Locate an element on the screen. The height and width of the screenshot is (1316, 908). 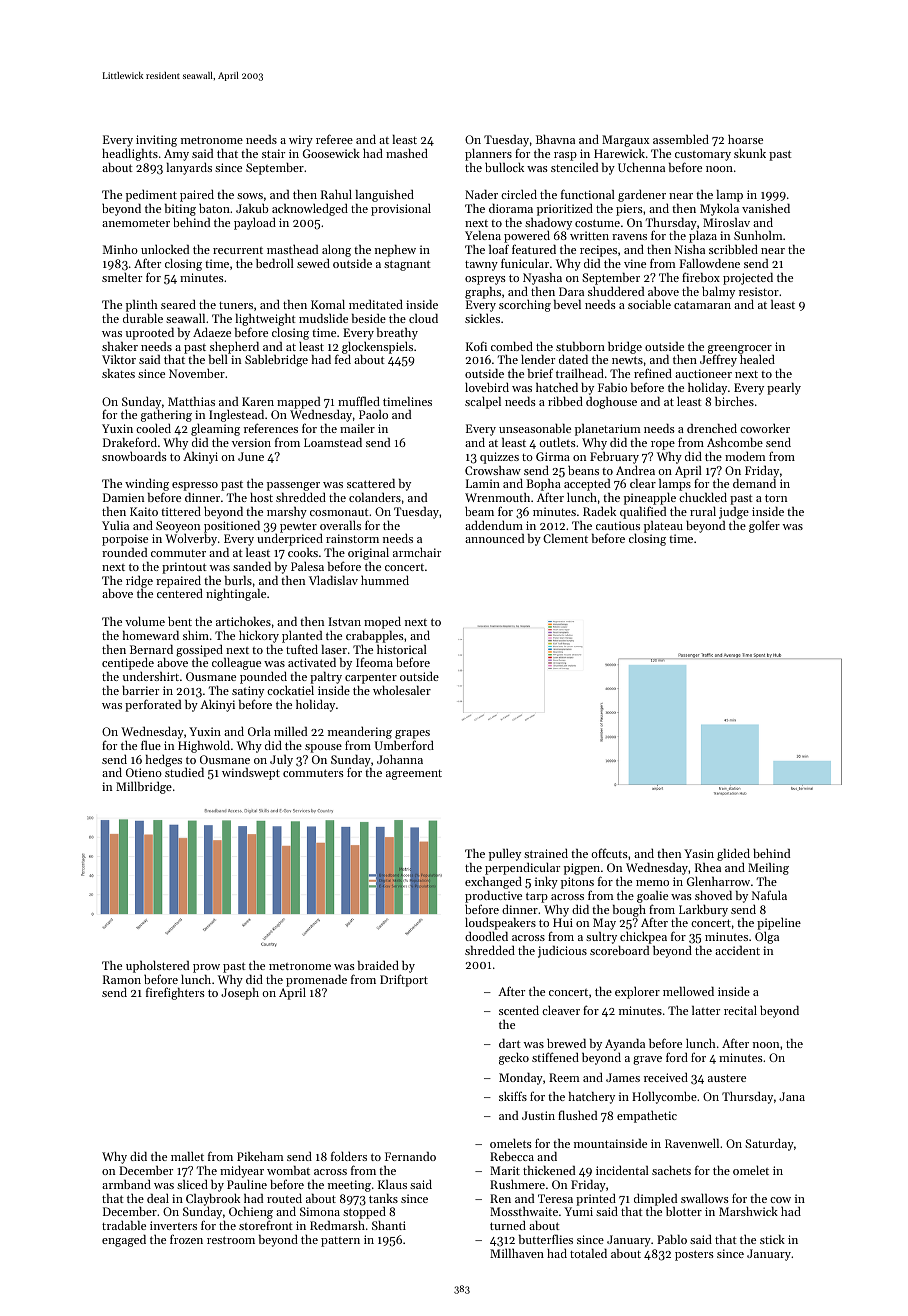
golfer is located at coordinates (764, 526).
